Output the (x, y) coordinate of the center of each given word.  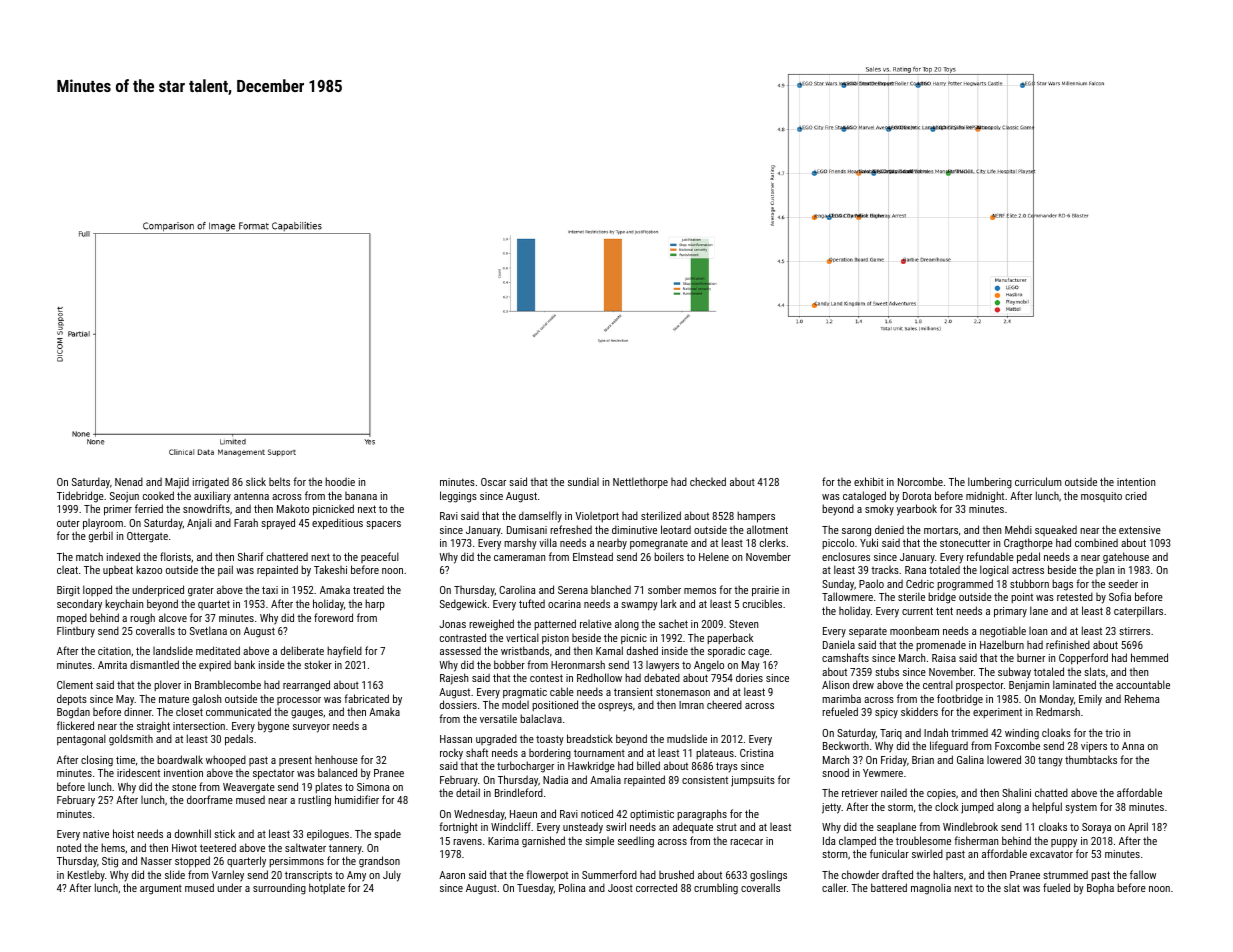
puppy (1064, 843)
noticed (597, 813)
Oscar (493, 482)
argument (161, 890)
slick (256, 481)
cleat (67, 570)
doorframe (210, 799)
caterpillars (1138, 611)
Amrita (112, 665)
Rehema (1142, 698)
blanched (611, 589)
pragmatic (525, 693)
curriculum (1038, 481)
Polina (572, 887)
